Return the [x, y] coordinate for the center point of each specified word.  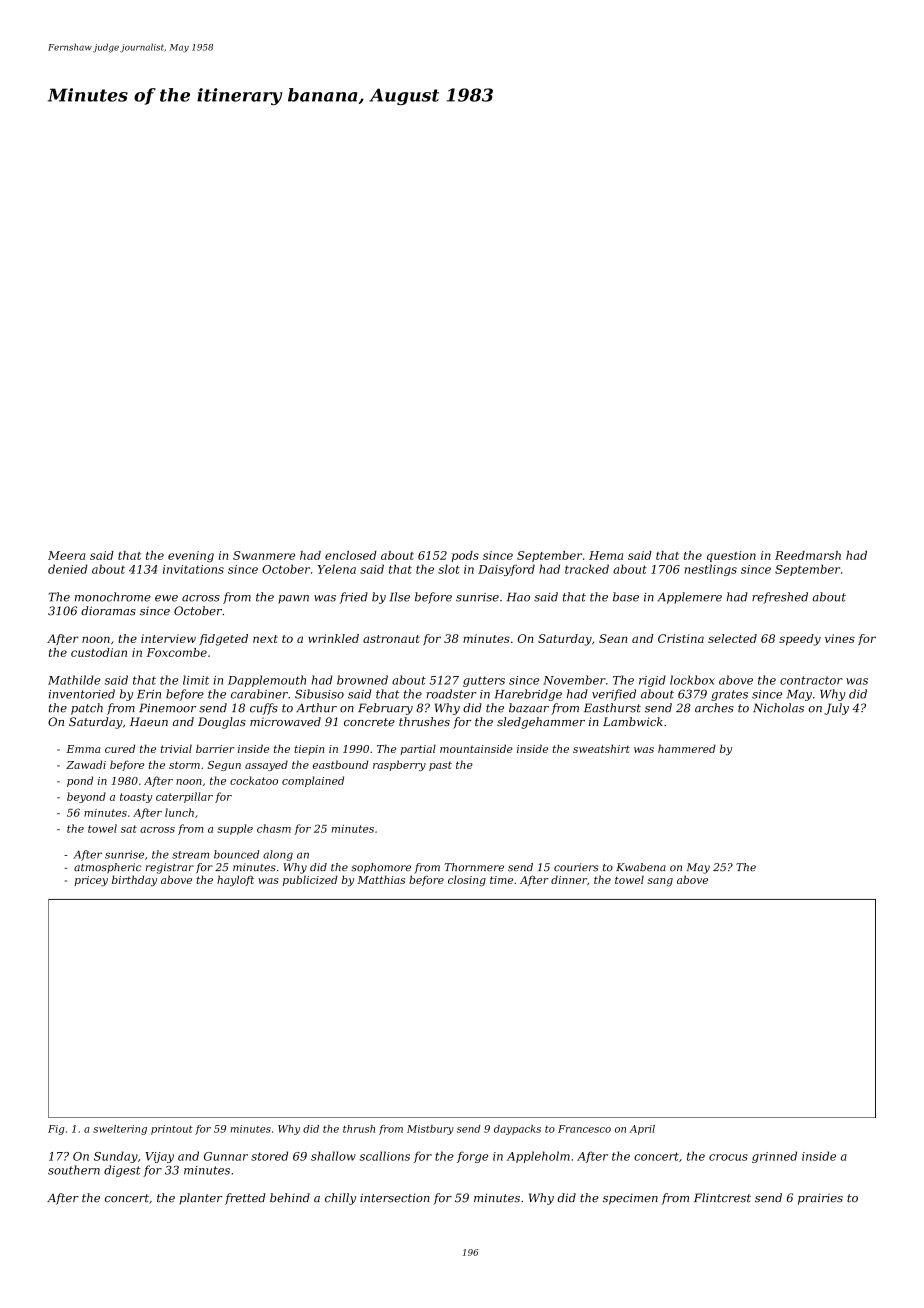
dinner [569, 879]
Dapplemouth [267, 681]
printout [172, 1130]
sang [660, 882]
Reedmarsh [808, 555]
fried [353, 598]
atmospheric [107, 868]
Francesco [584, 1129]
